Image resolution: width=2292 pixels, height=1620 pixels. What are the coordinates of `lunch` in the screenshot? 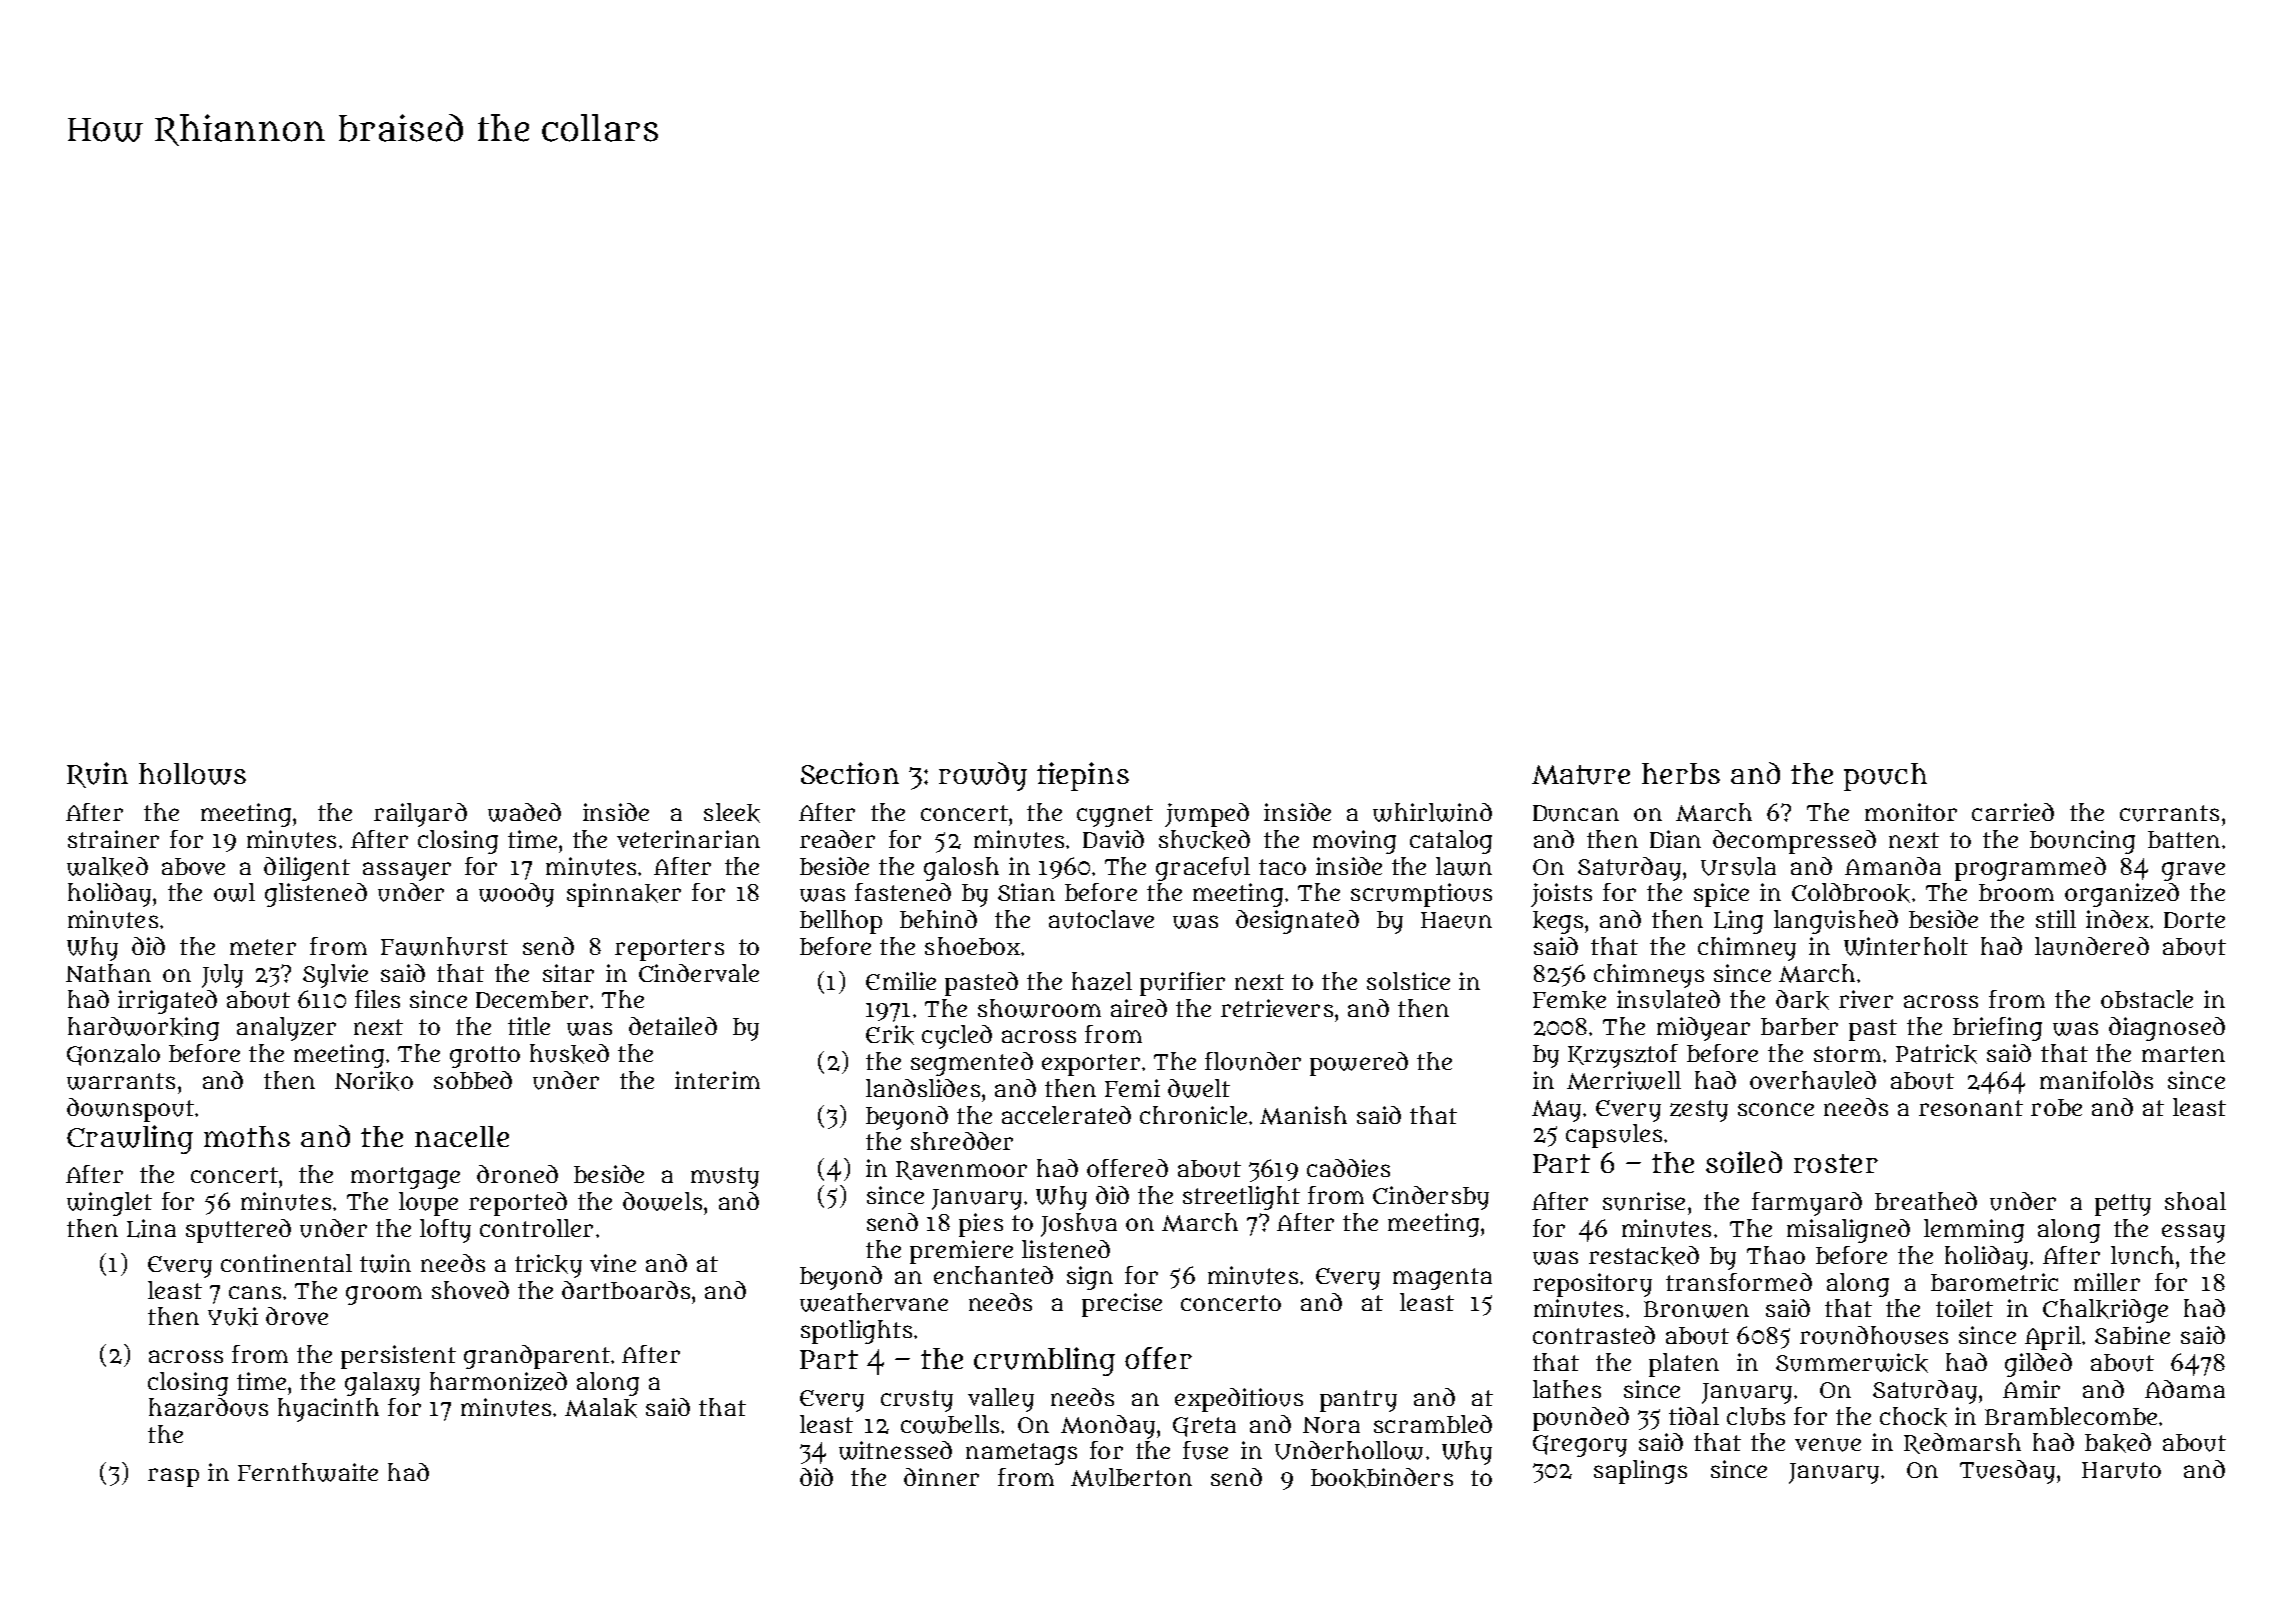 It's located at (2142, 1255).
